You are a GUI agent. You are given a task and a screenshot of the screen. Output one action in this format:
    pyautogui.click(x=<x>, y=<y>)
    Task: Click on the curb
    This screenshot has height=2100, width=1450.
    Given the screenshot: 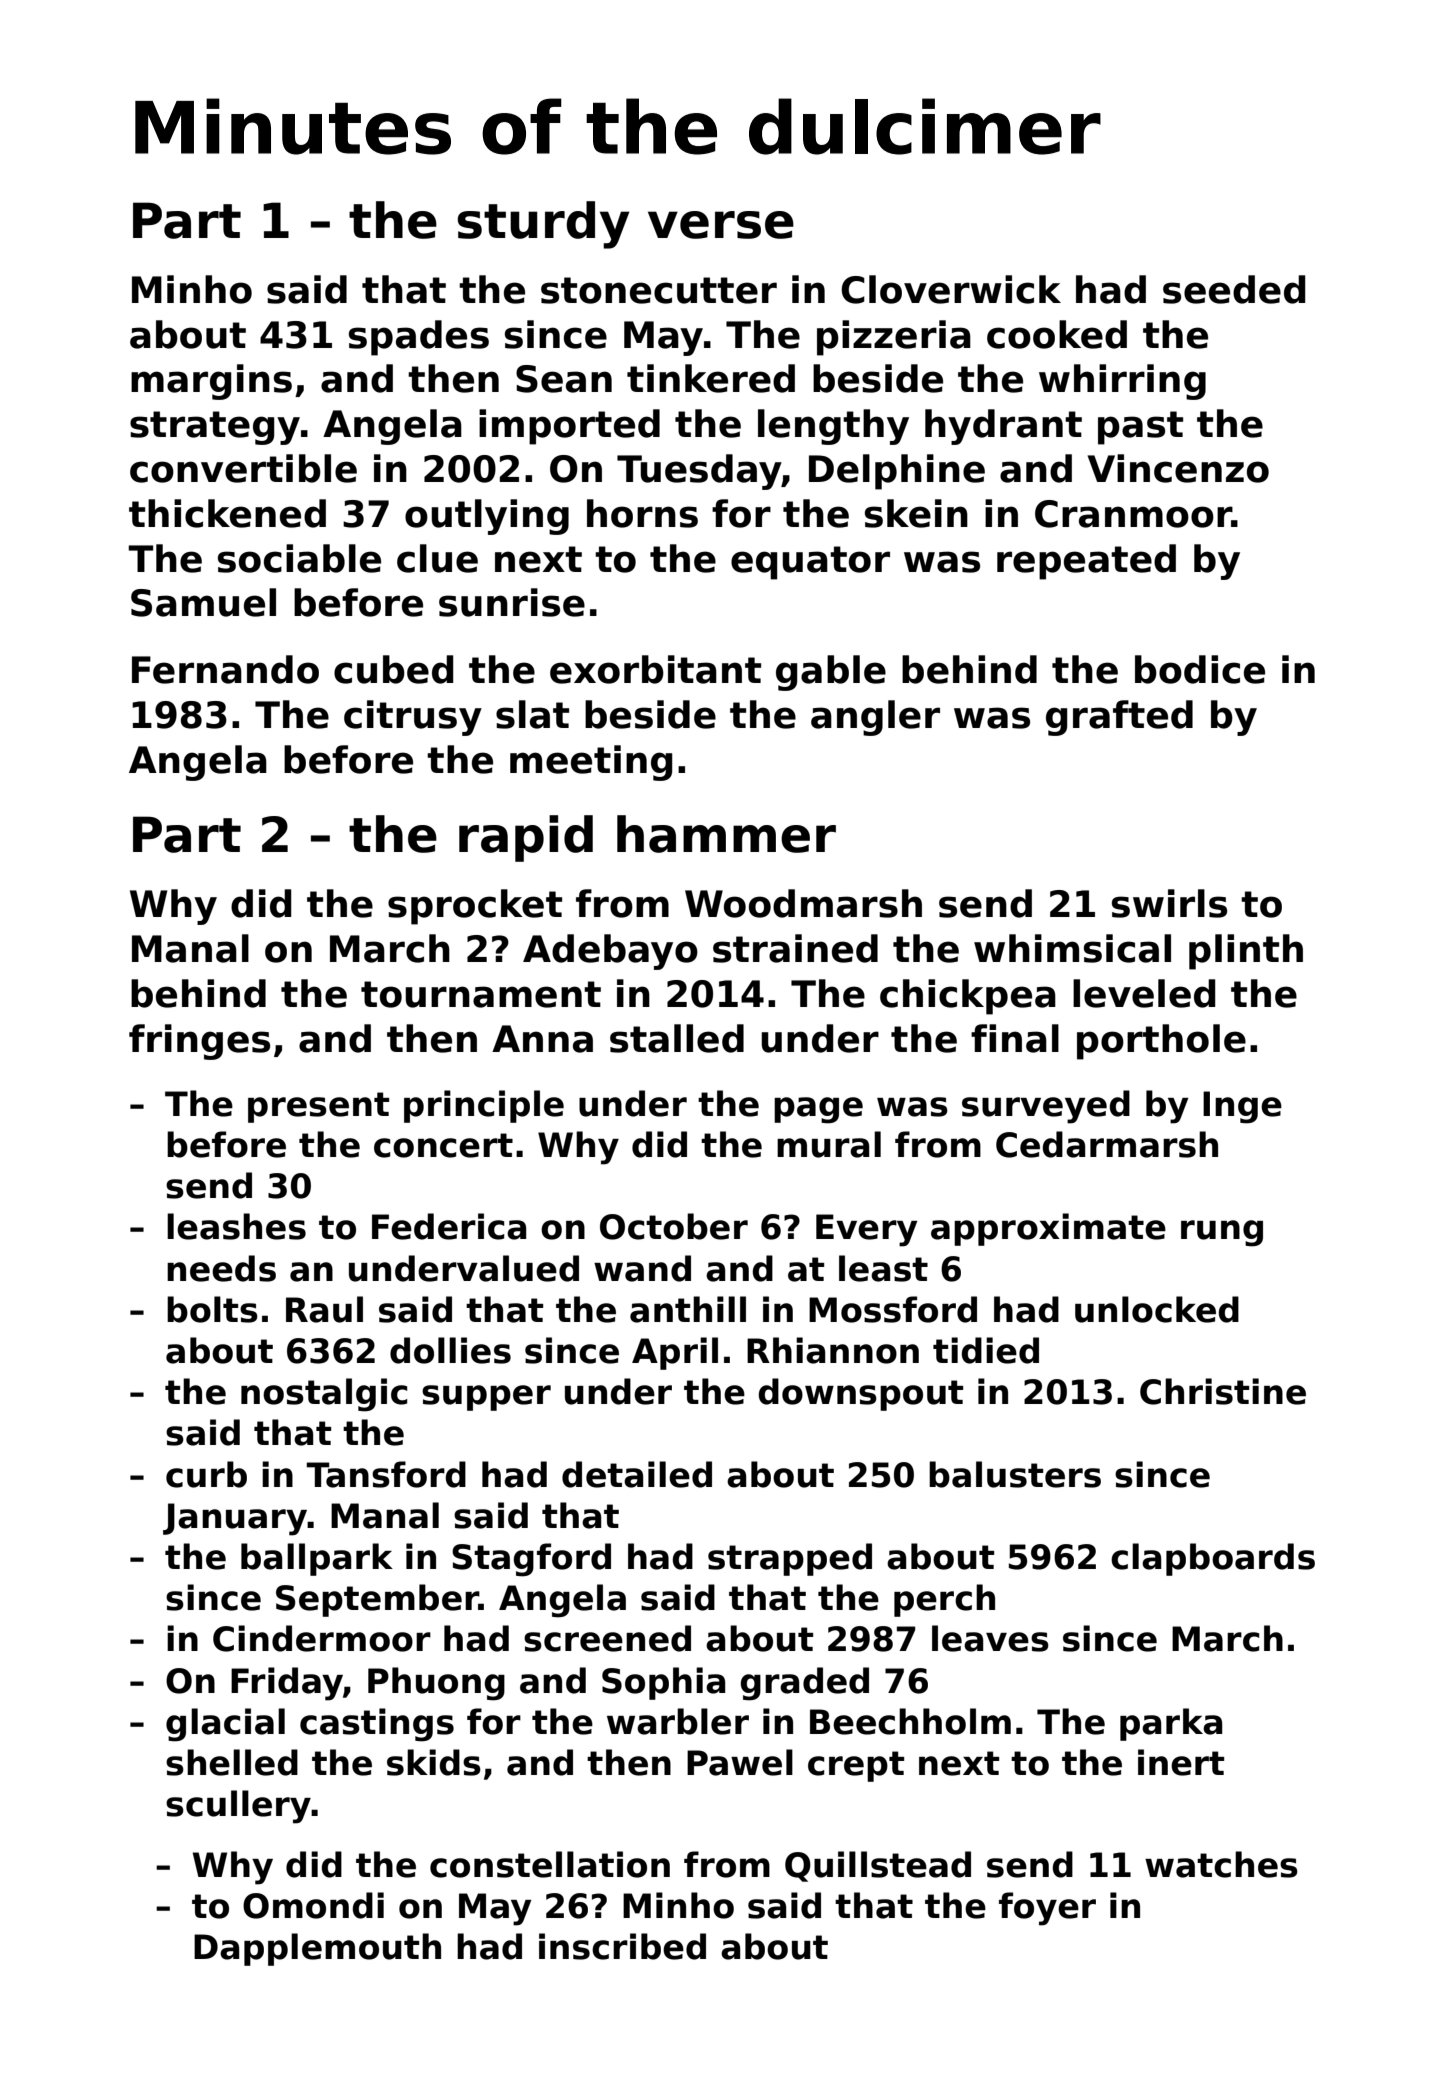 What is the action you would take?
    pyautogui.click(x=206, y=1474)
